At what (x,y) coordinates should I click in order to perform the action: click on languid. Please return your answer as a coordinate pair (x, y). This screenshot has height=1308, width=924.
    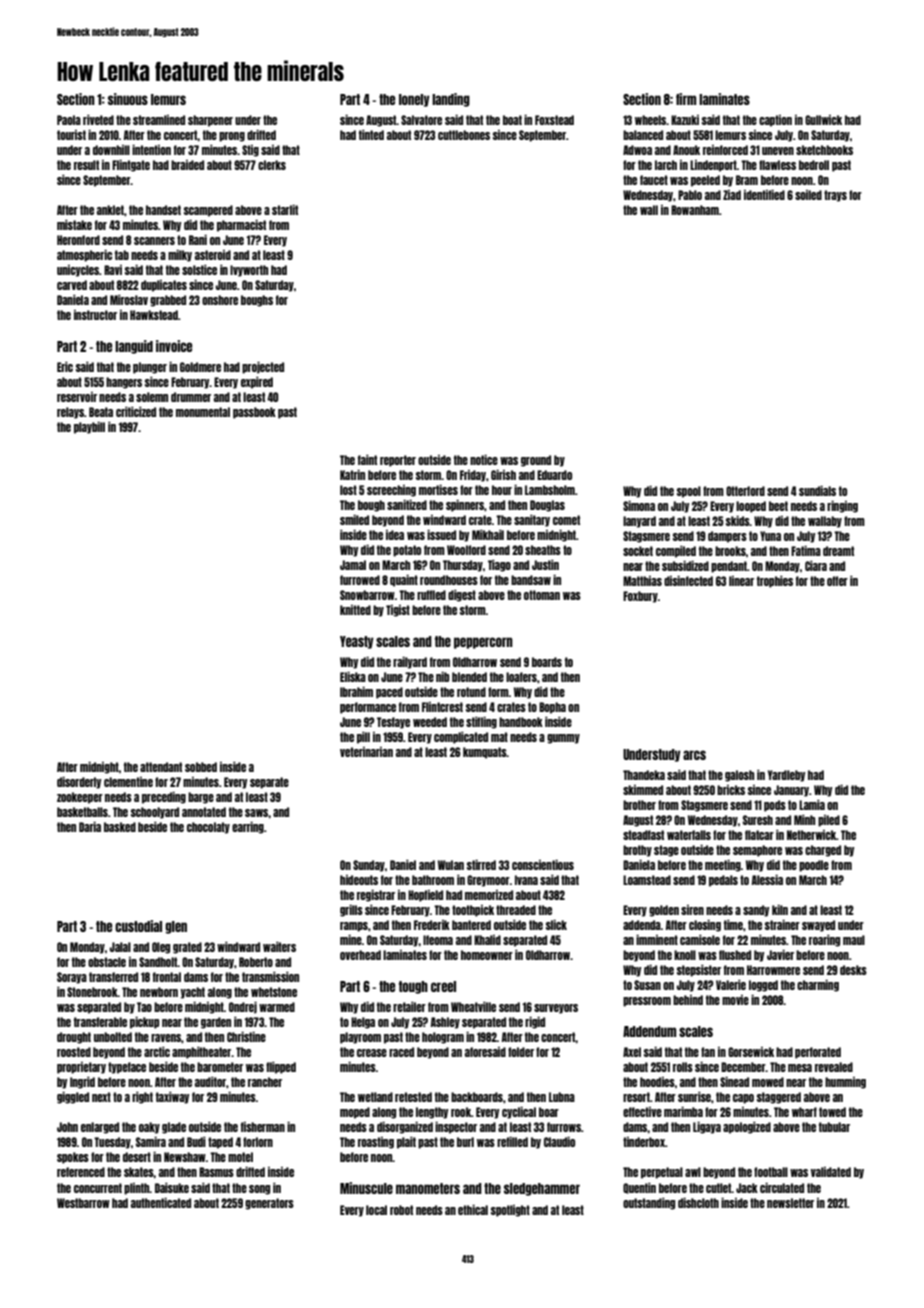
    Looking at the image, I should click on (134, 347).
